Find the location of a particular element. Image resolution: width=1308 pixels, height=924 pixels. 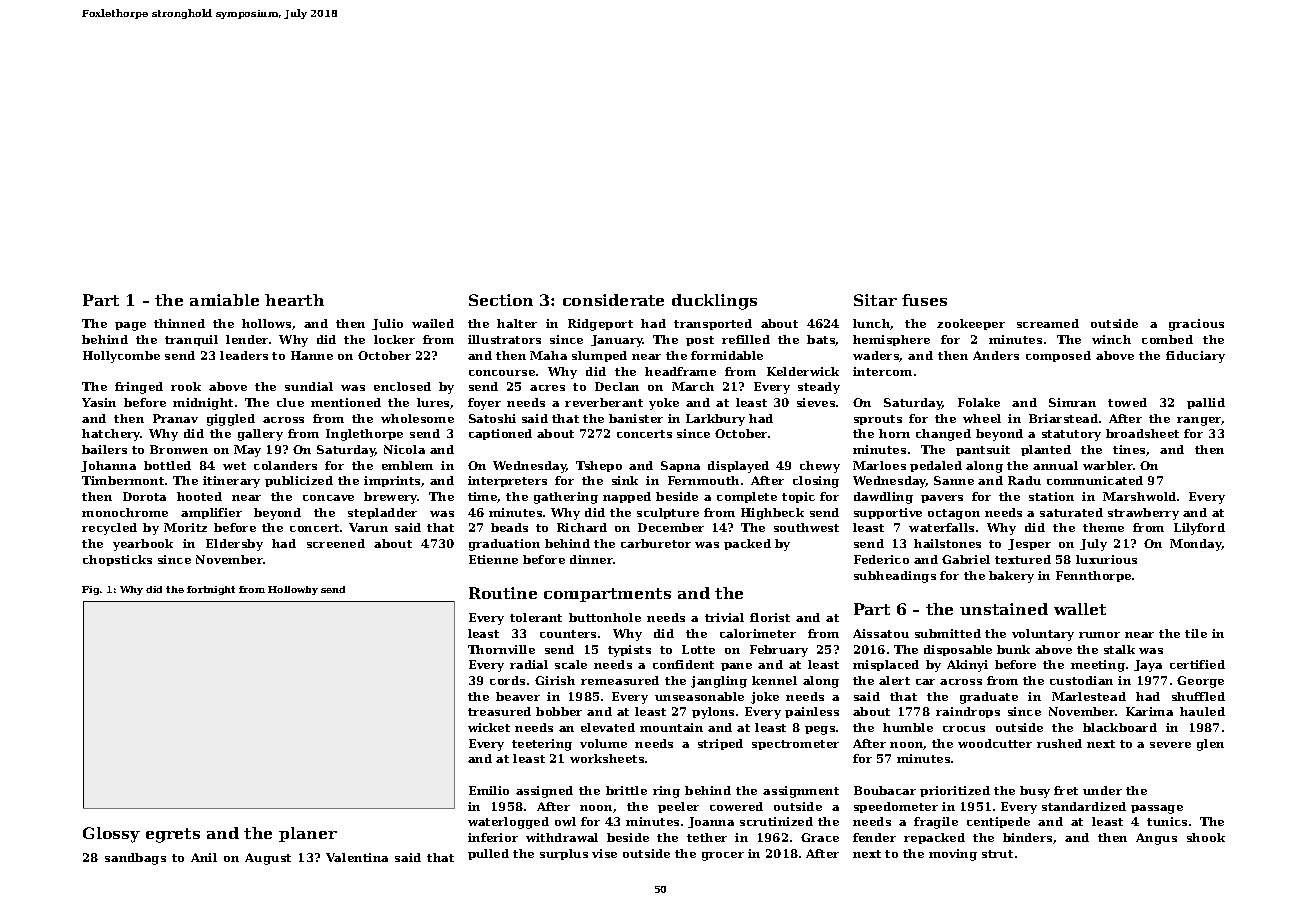

towed is located at coordinates (1127, 402).
